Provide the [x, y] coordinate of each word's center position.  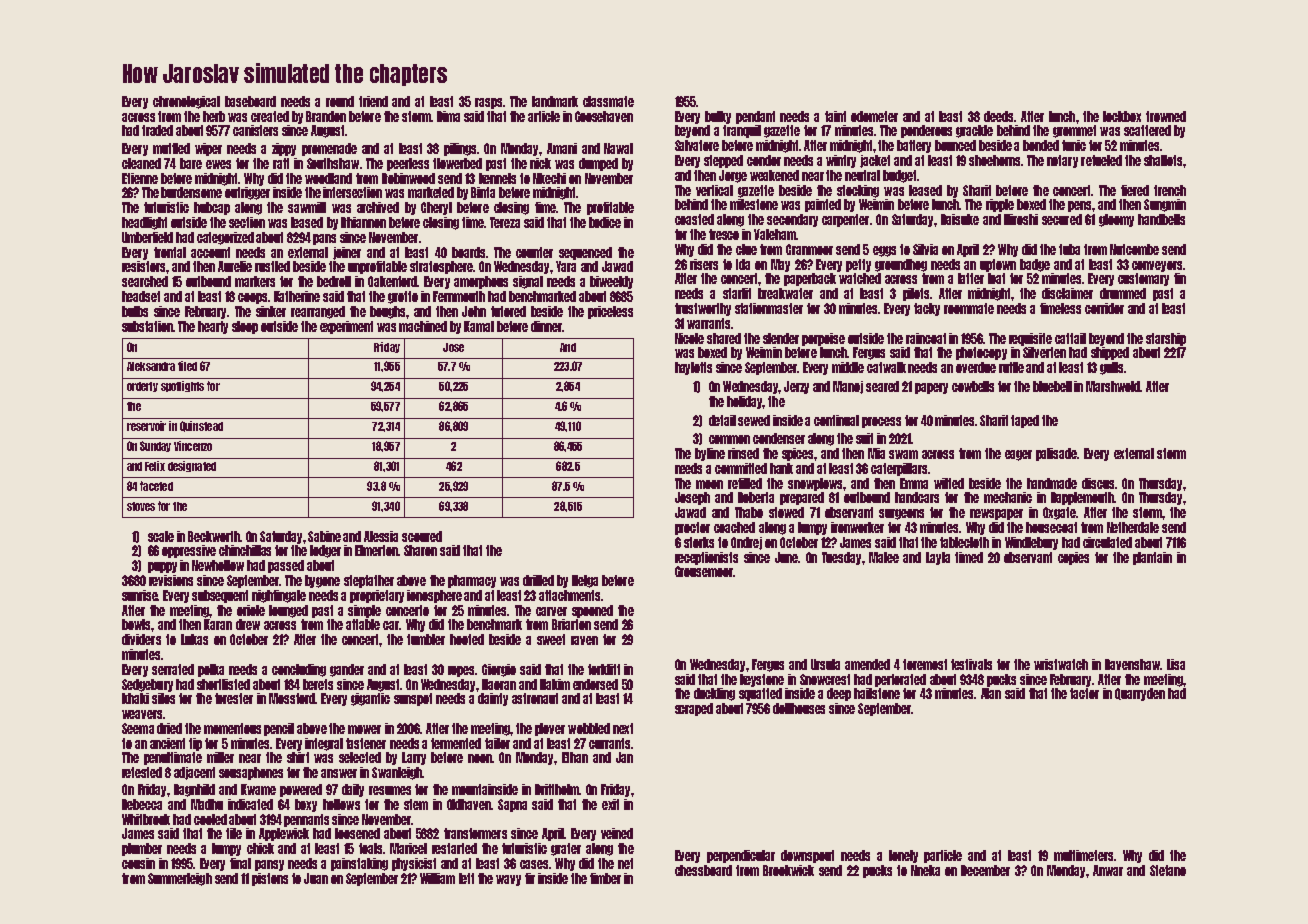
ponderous [926, 131]
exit [610, 804]
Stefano [1168, 870]
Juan [316, 878]
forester [234, 698]
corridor [1104, 308]
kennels [497, 178]
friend [373, 101]
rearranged [318, 312]
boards [468, 252]
